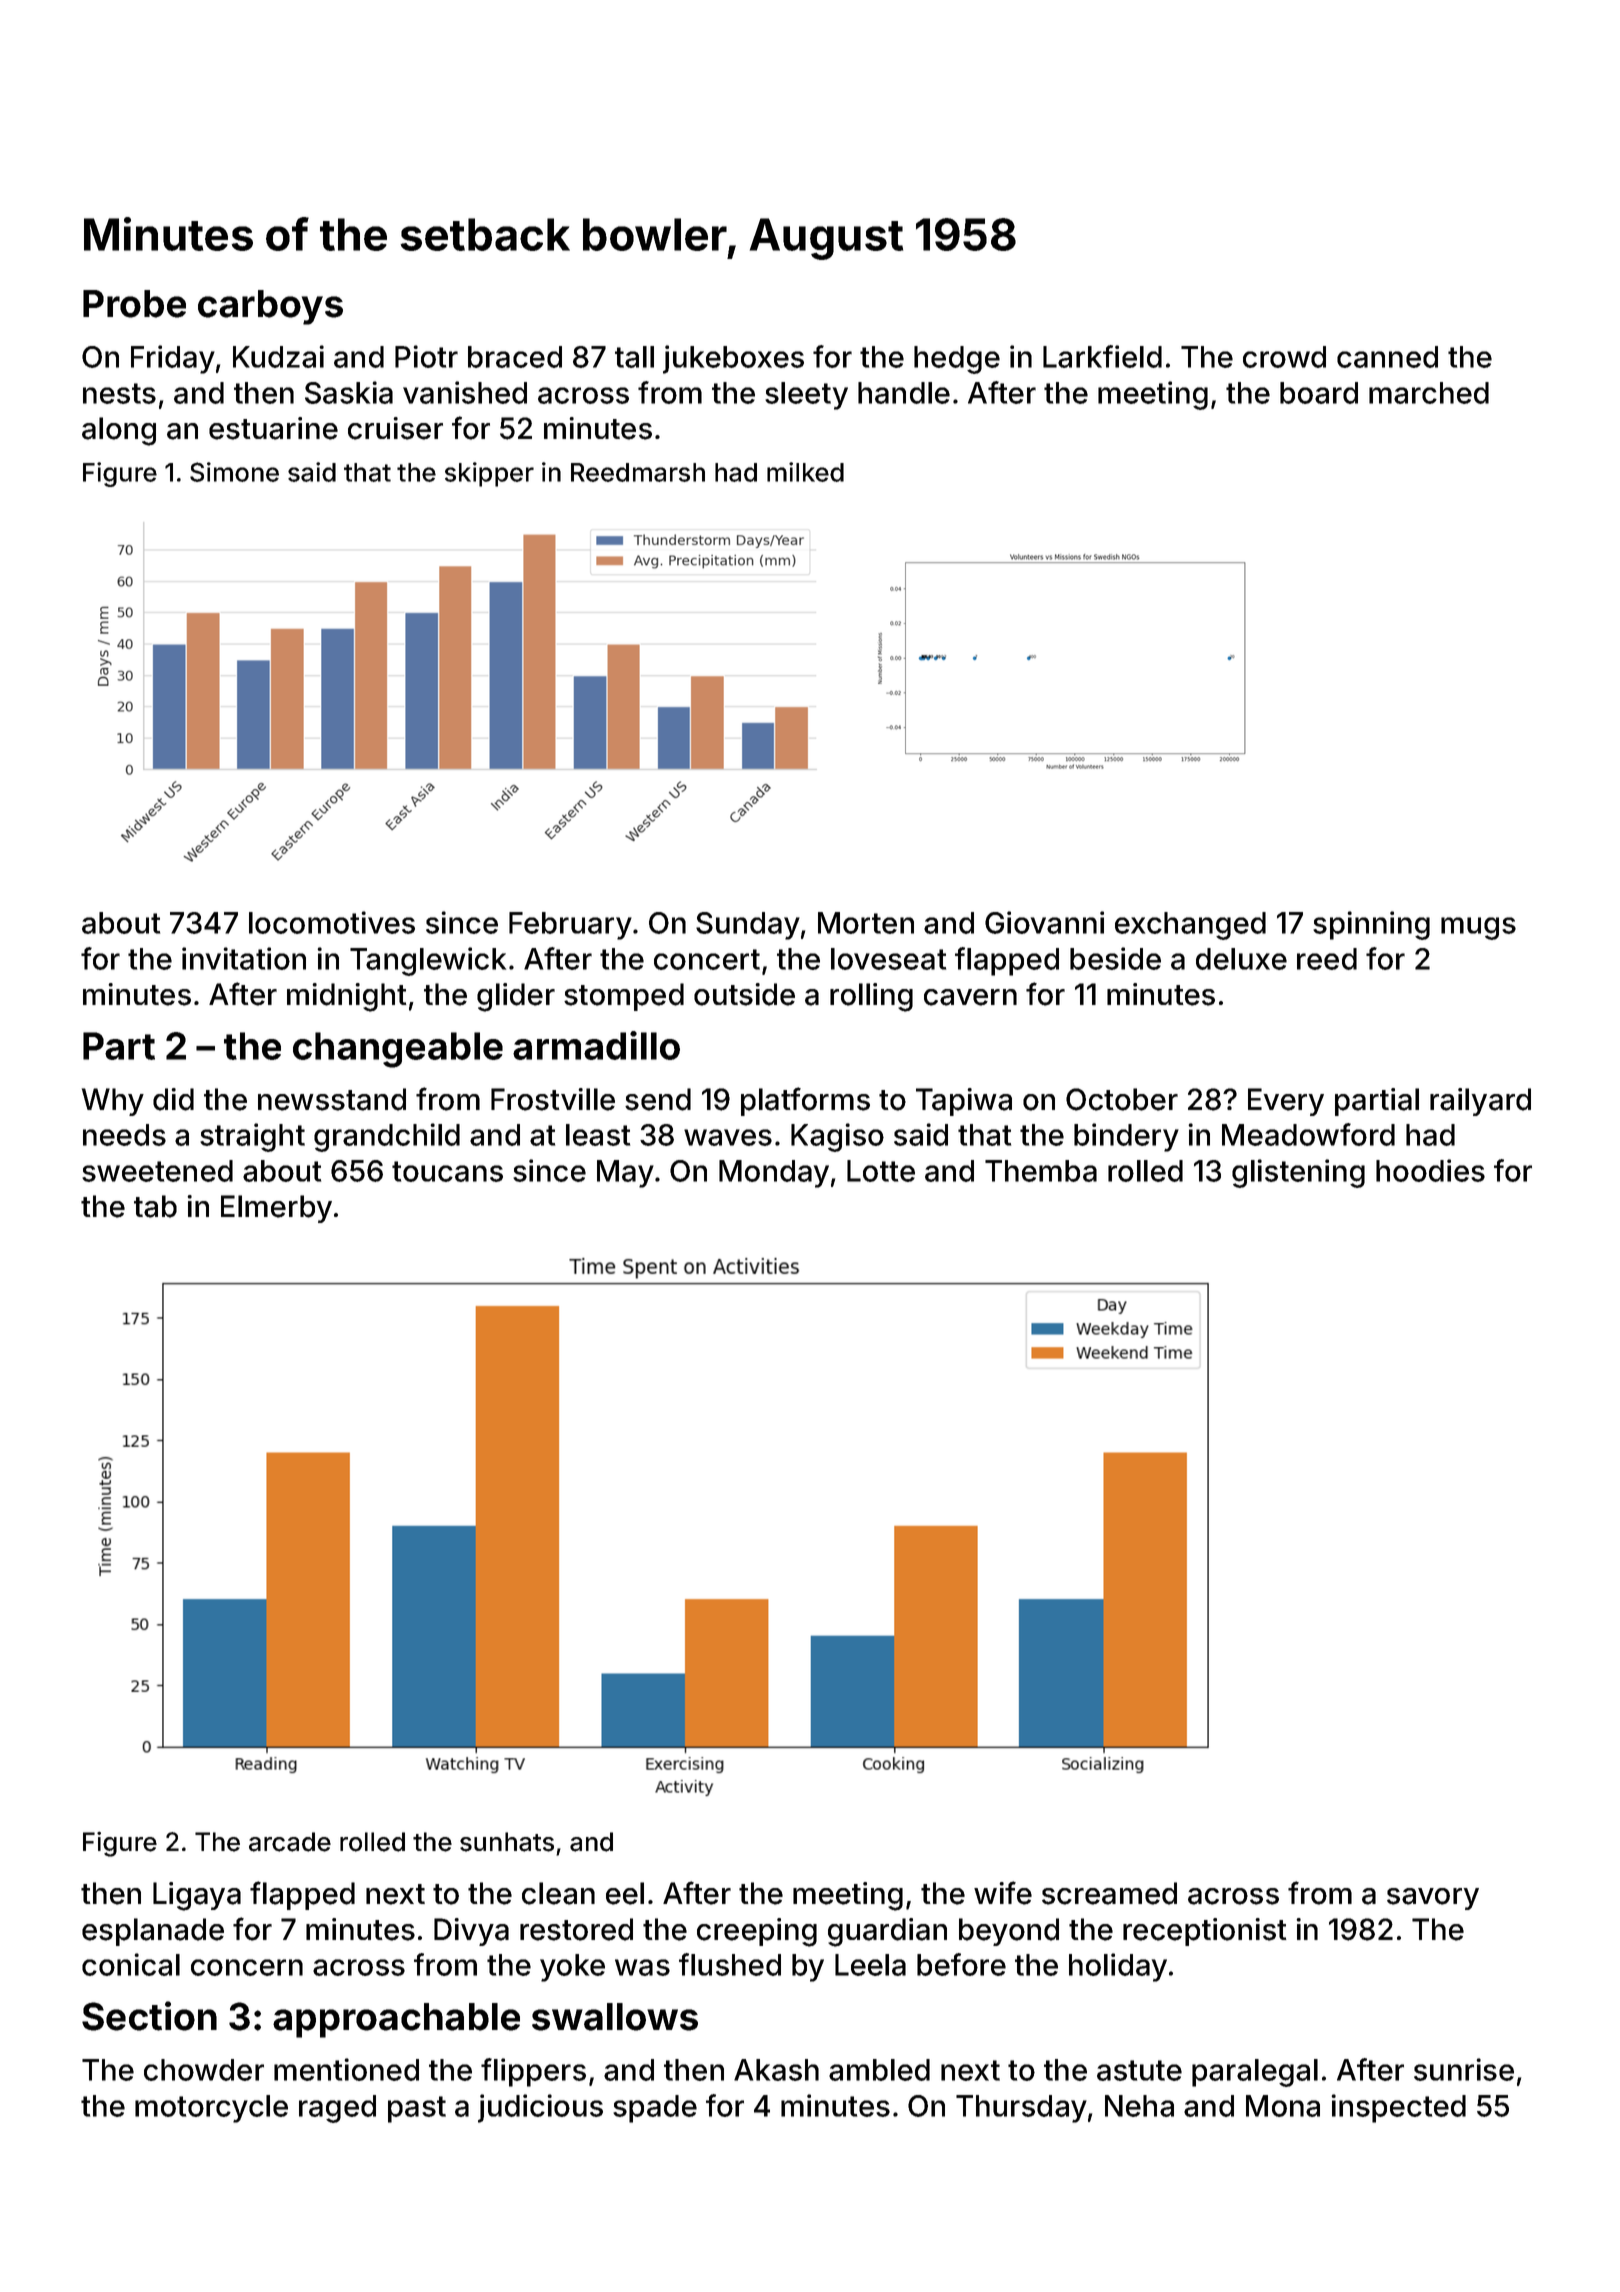 This image has height=2292, width=1620. Describe the element at coordinates (1190, 926) in the image. I see `exchanged` at that location.
